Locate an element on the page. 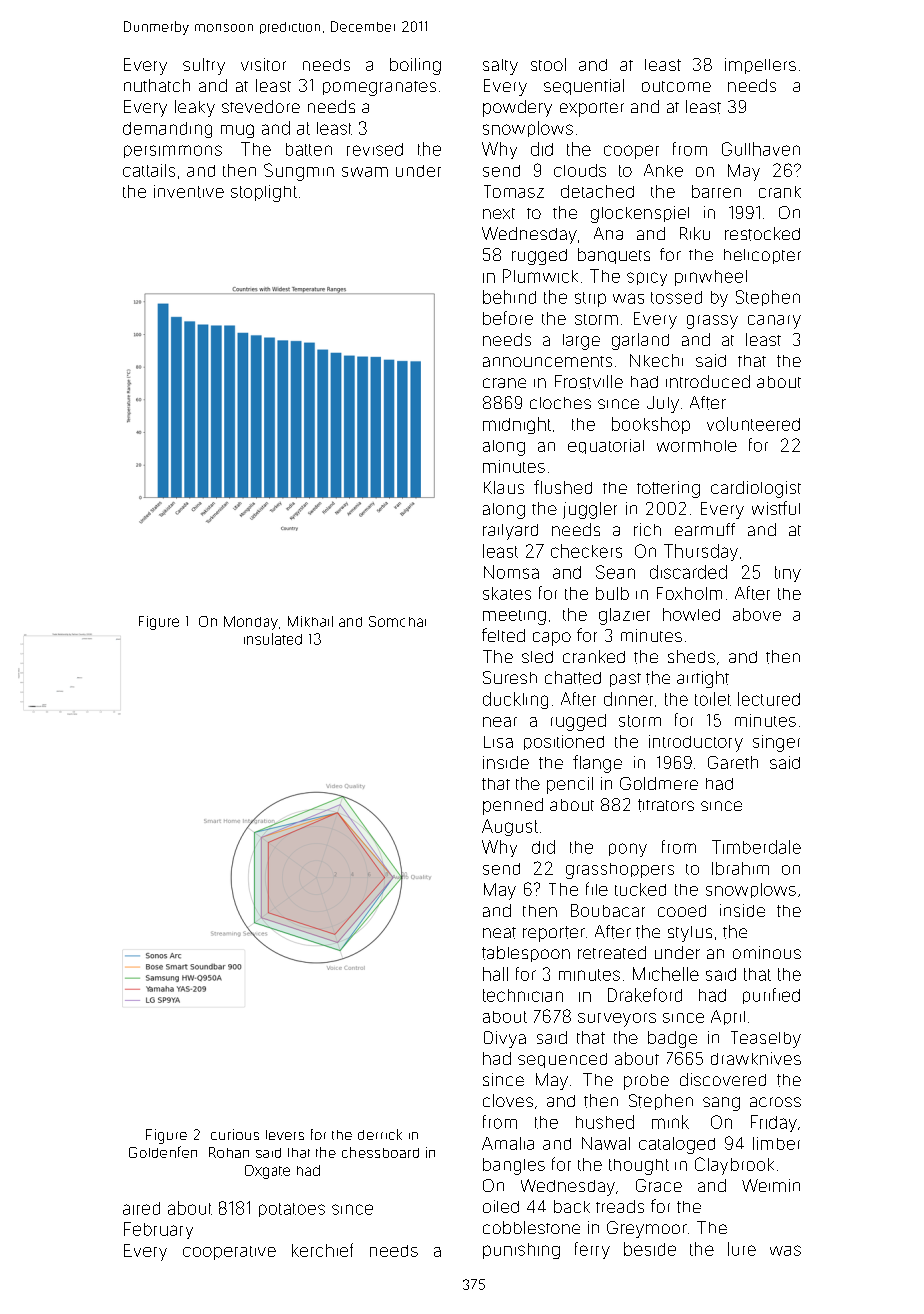 The height and width of the page is (1314, 924). Somchai is located at coordinates (397, 621).
